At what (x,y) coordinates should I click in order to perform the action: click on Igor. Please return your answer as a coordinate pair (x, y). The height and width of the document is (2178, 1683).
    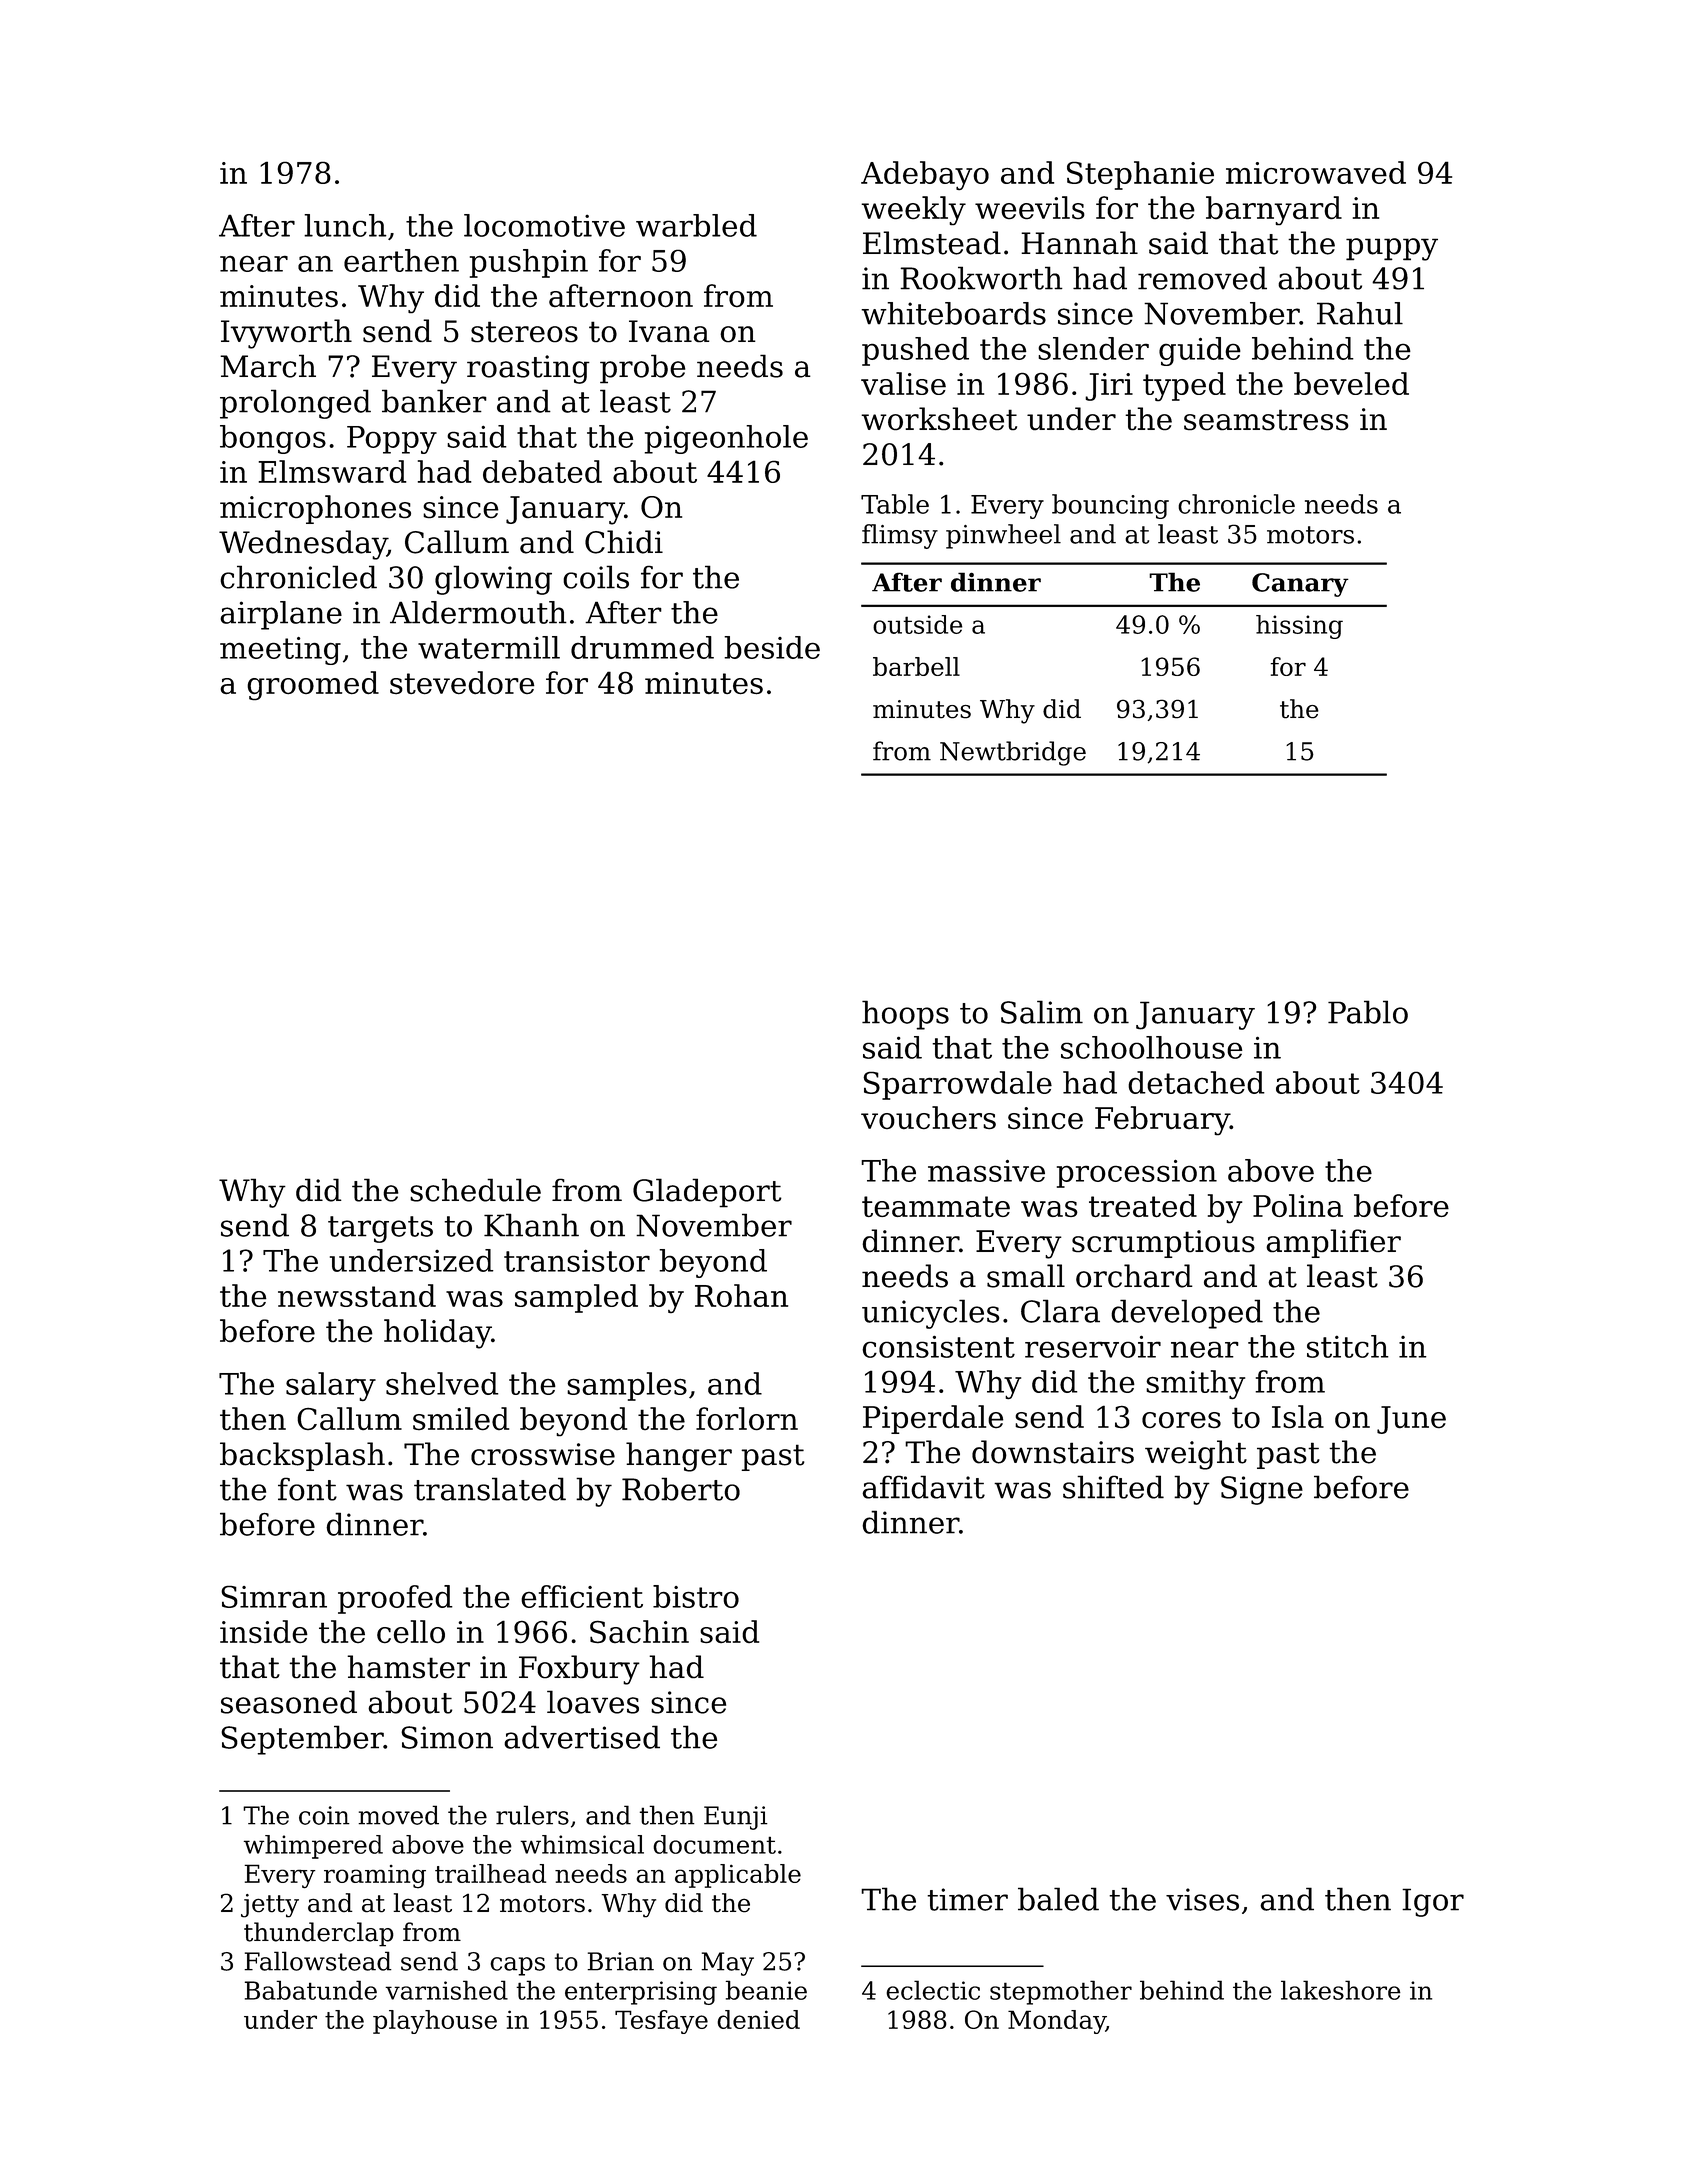
    Looking at the image, I should click on (1433, 1902).
